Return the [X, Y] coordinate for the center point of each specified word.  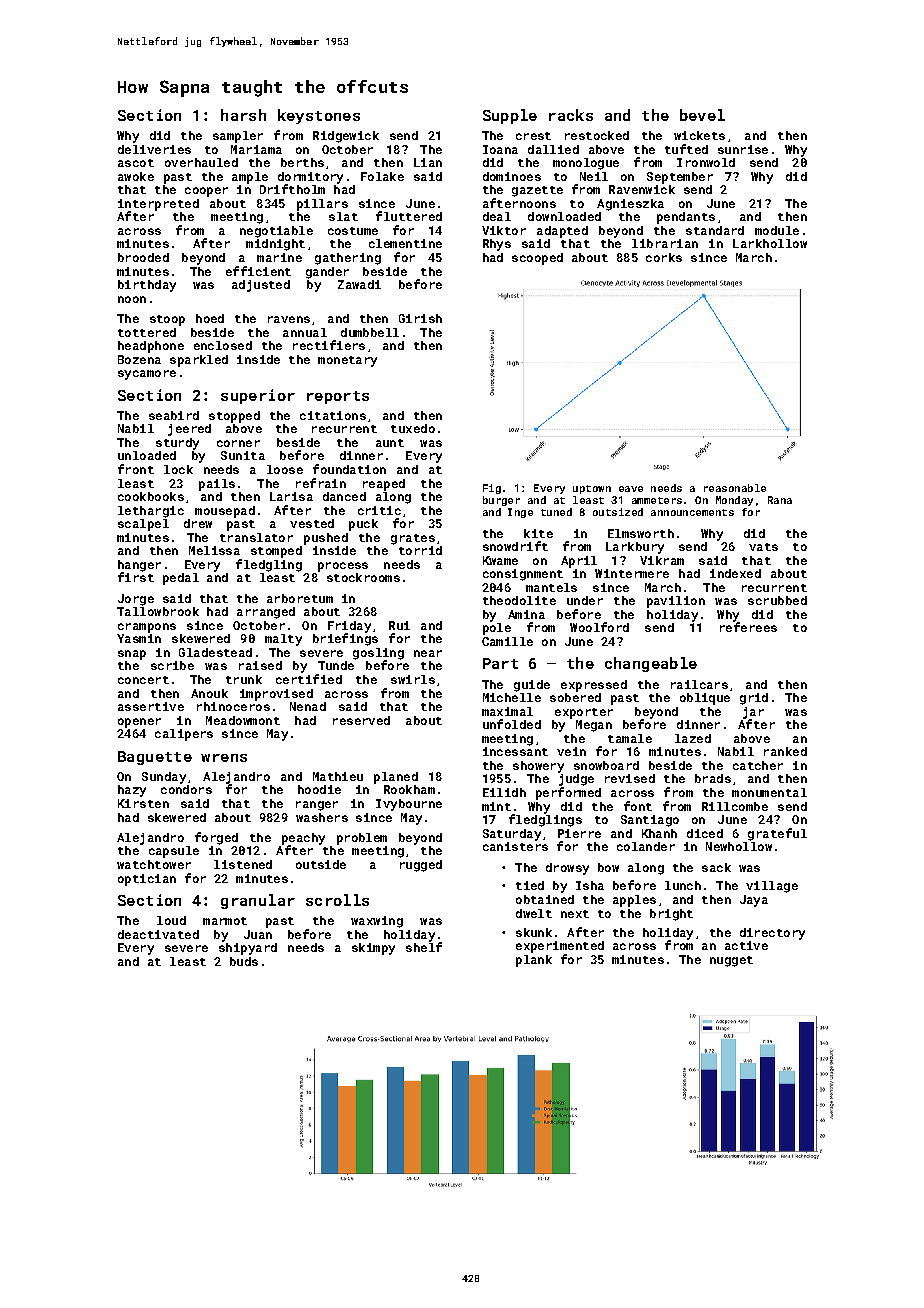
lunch [683, 885]
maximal [507, 711]
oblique [705, 699]
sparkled [199, 361]
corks [664, 257]
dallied [553, 149]
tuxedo [413, 428]
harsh [243, 115]
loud [171, 920]
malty [283, 640]
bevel [702, 115]
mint [496, 806]
